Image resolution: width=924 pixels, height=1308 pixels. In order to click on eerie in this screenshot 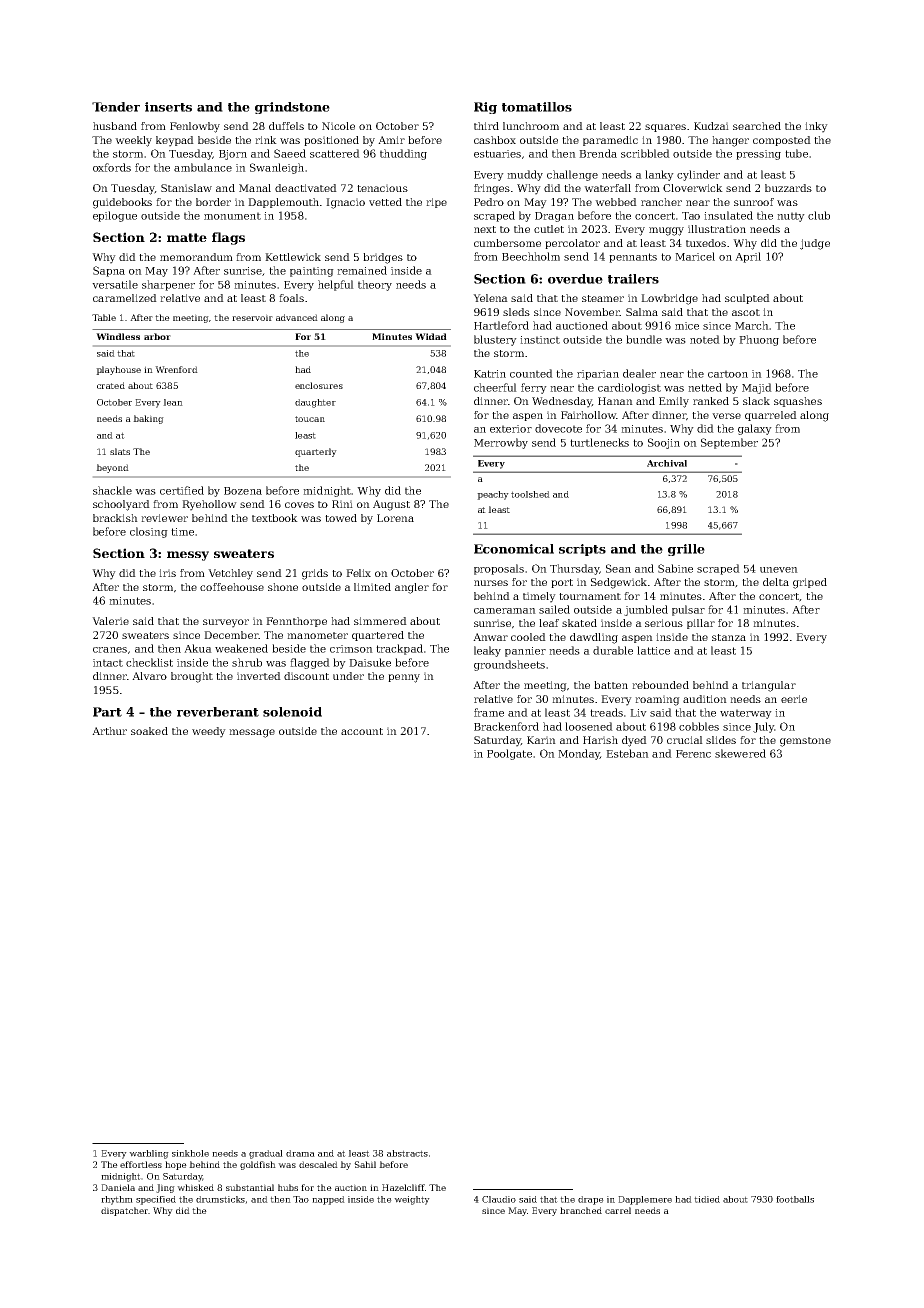, I will do `click(794, 699)`.
